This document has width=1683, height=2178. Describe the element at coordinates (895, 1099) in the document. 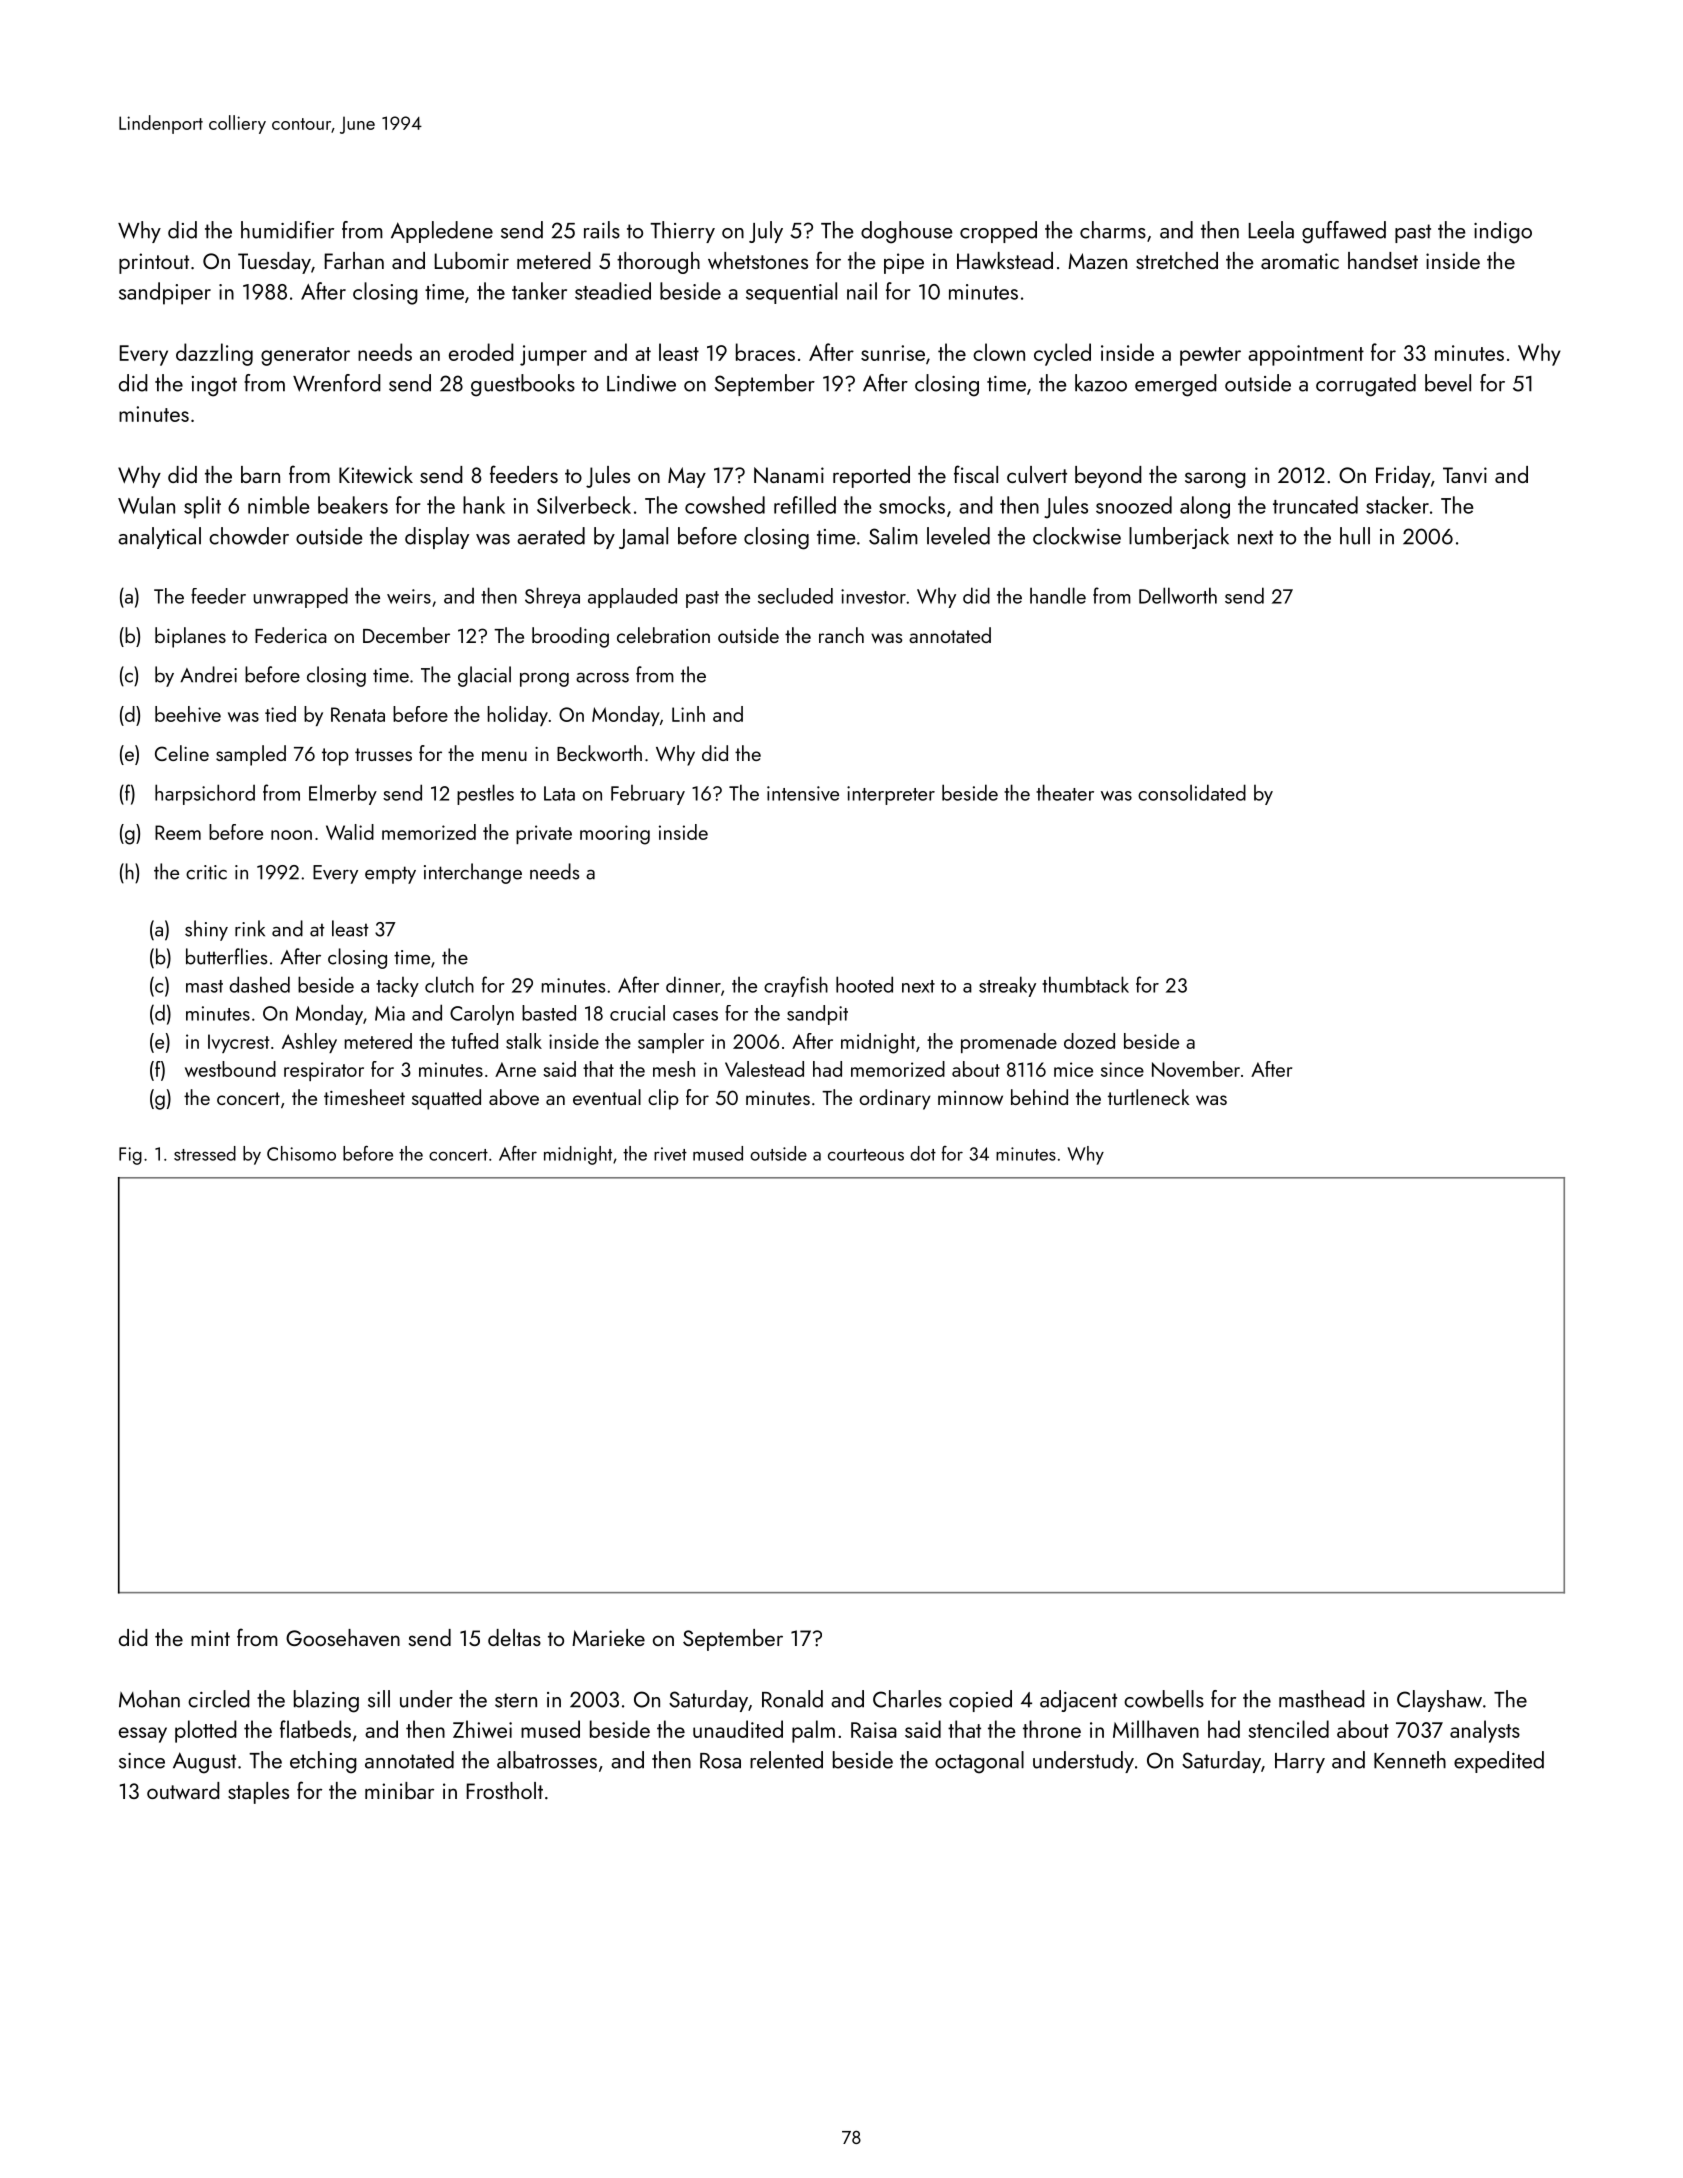

I see `ordinary` at that location.
